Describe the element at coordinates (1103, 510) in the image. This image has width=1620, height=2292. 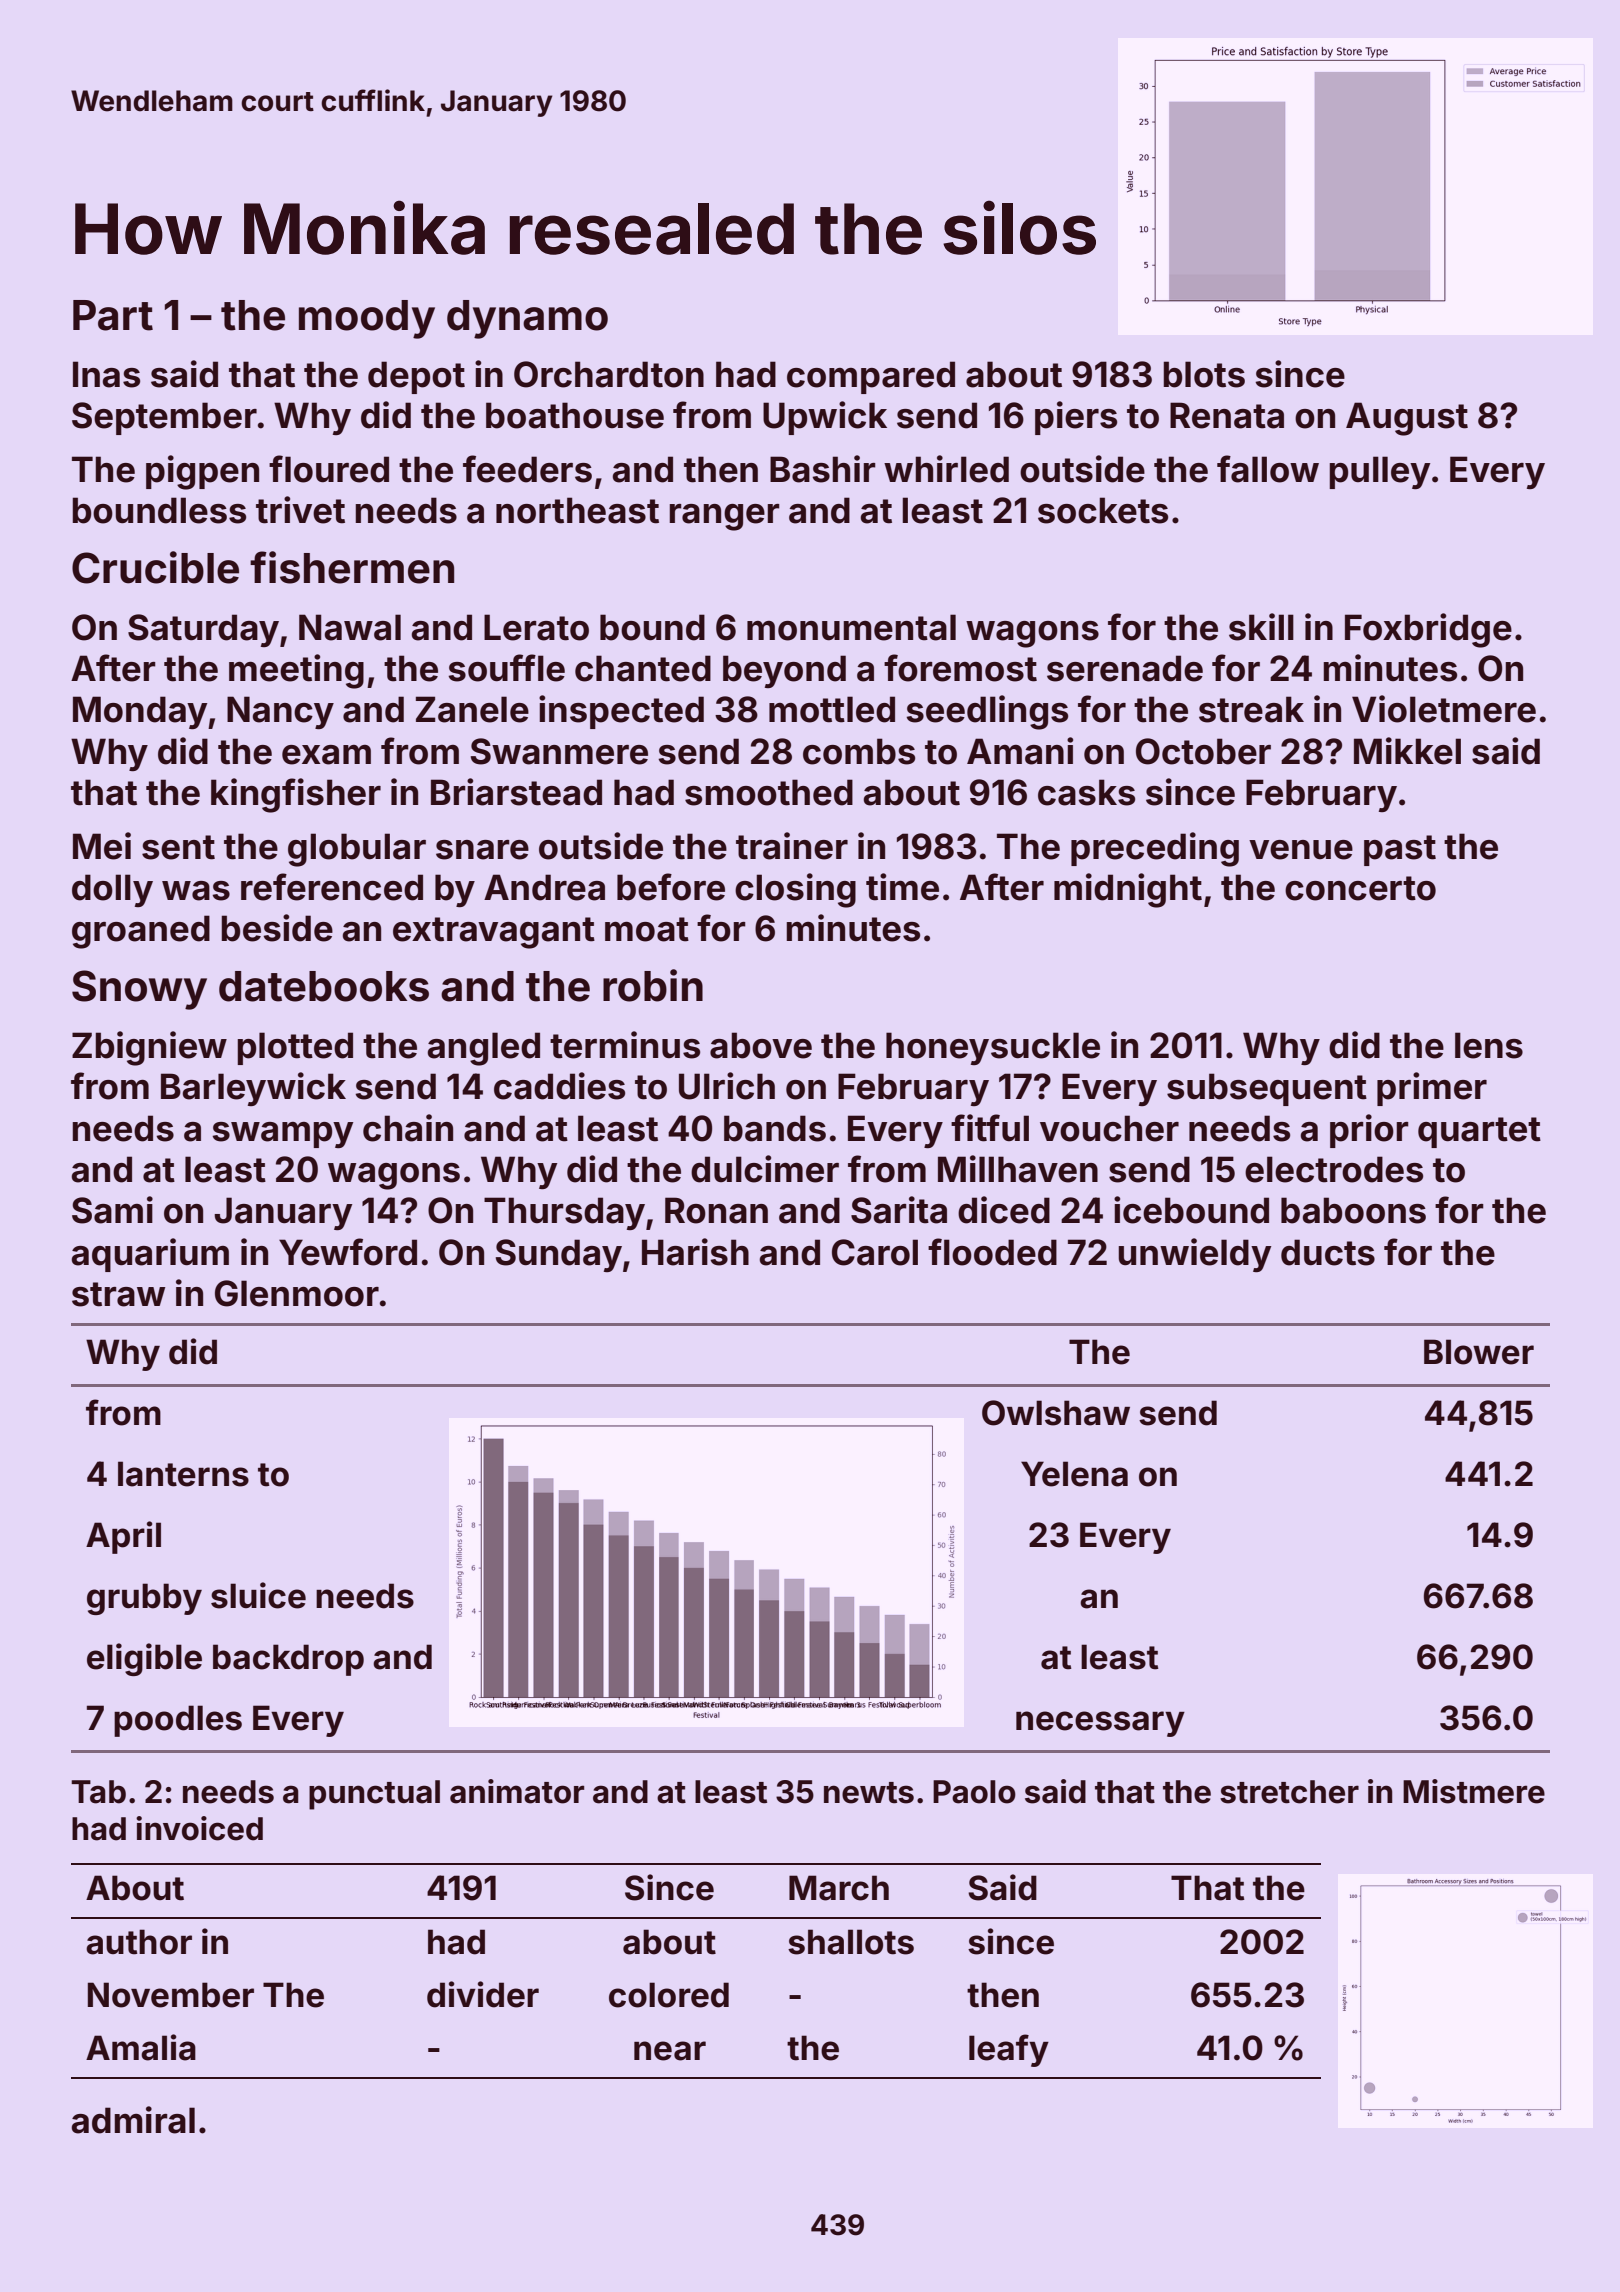
I see `sockets` at that location.
